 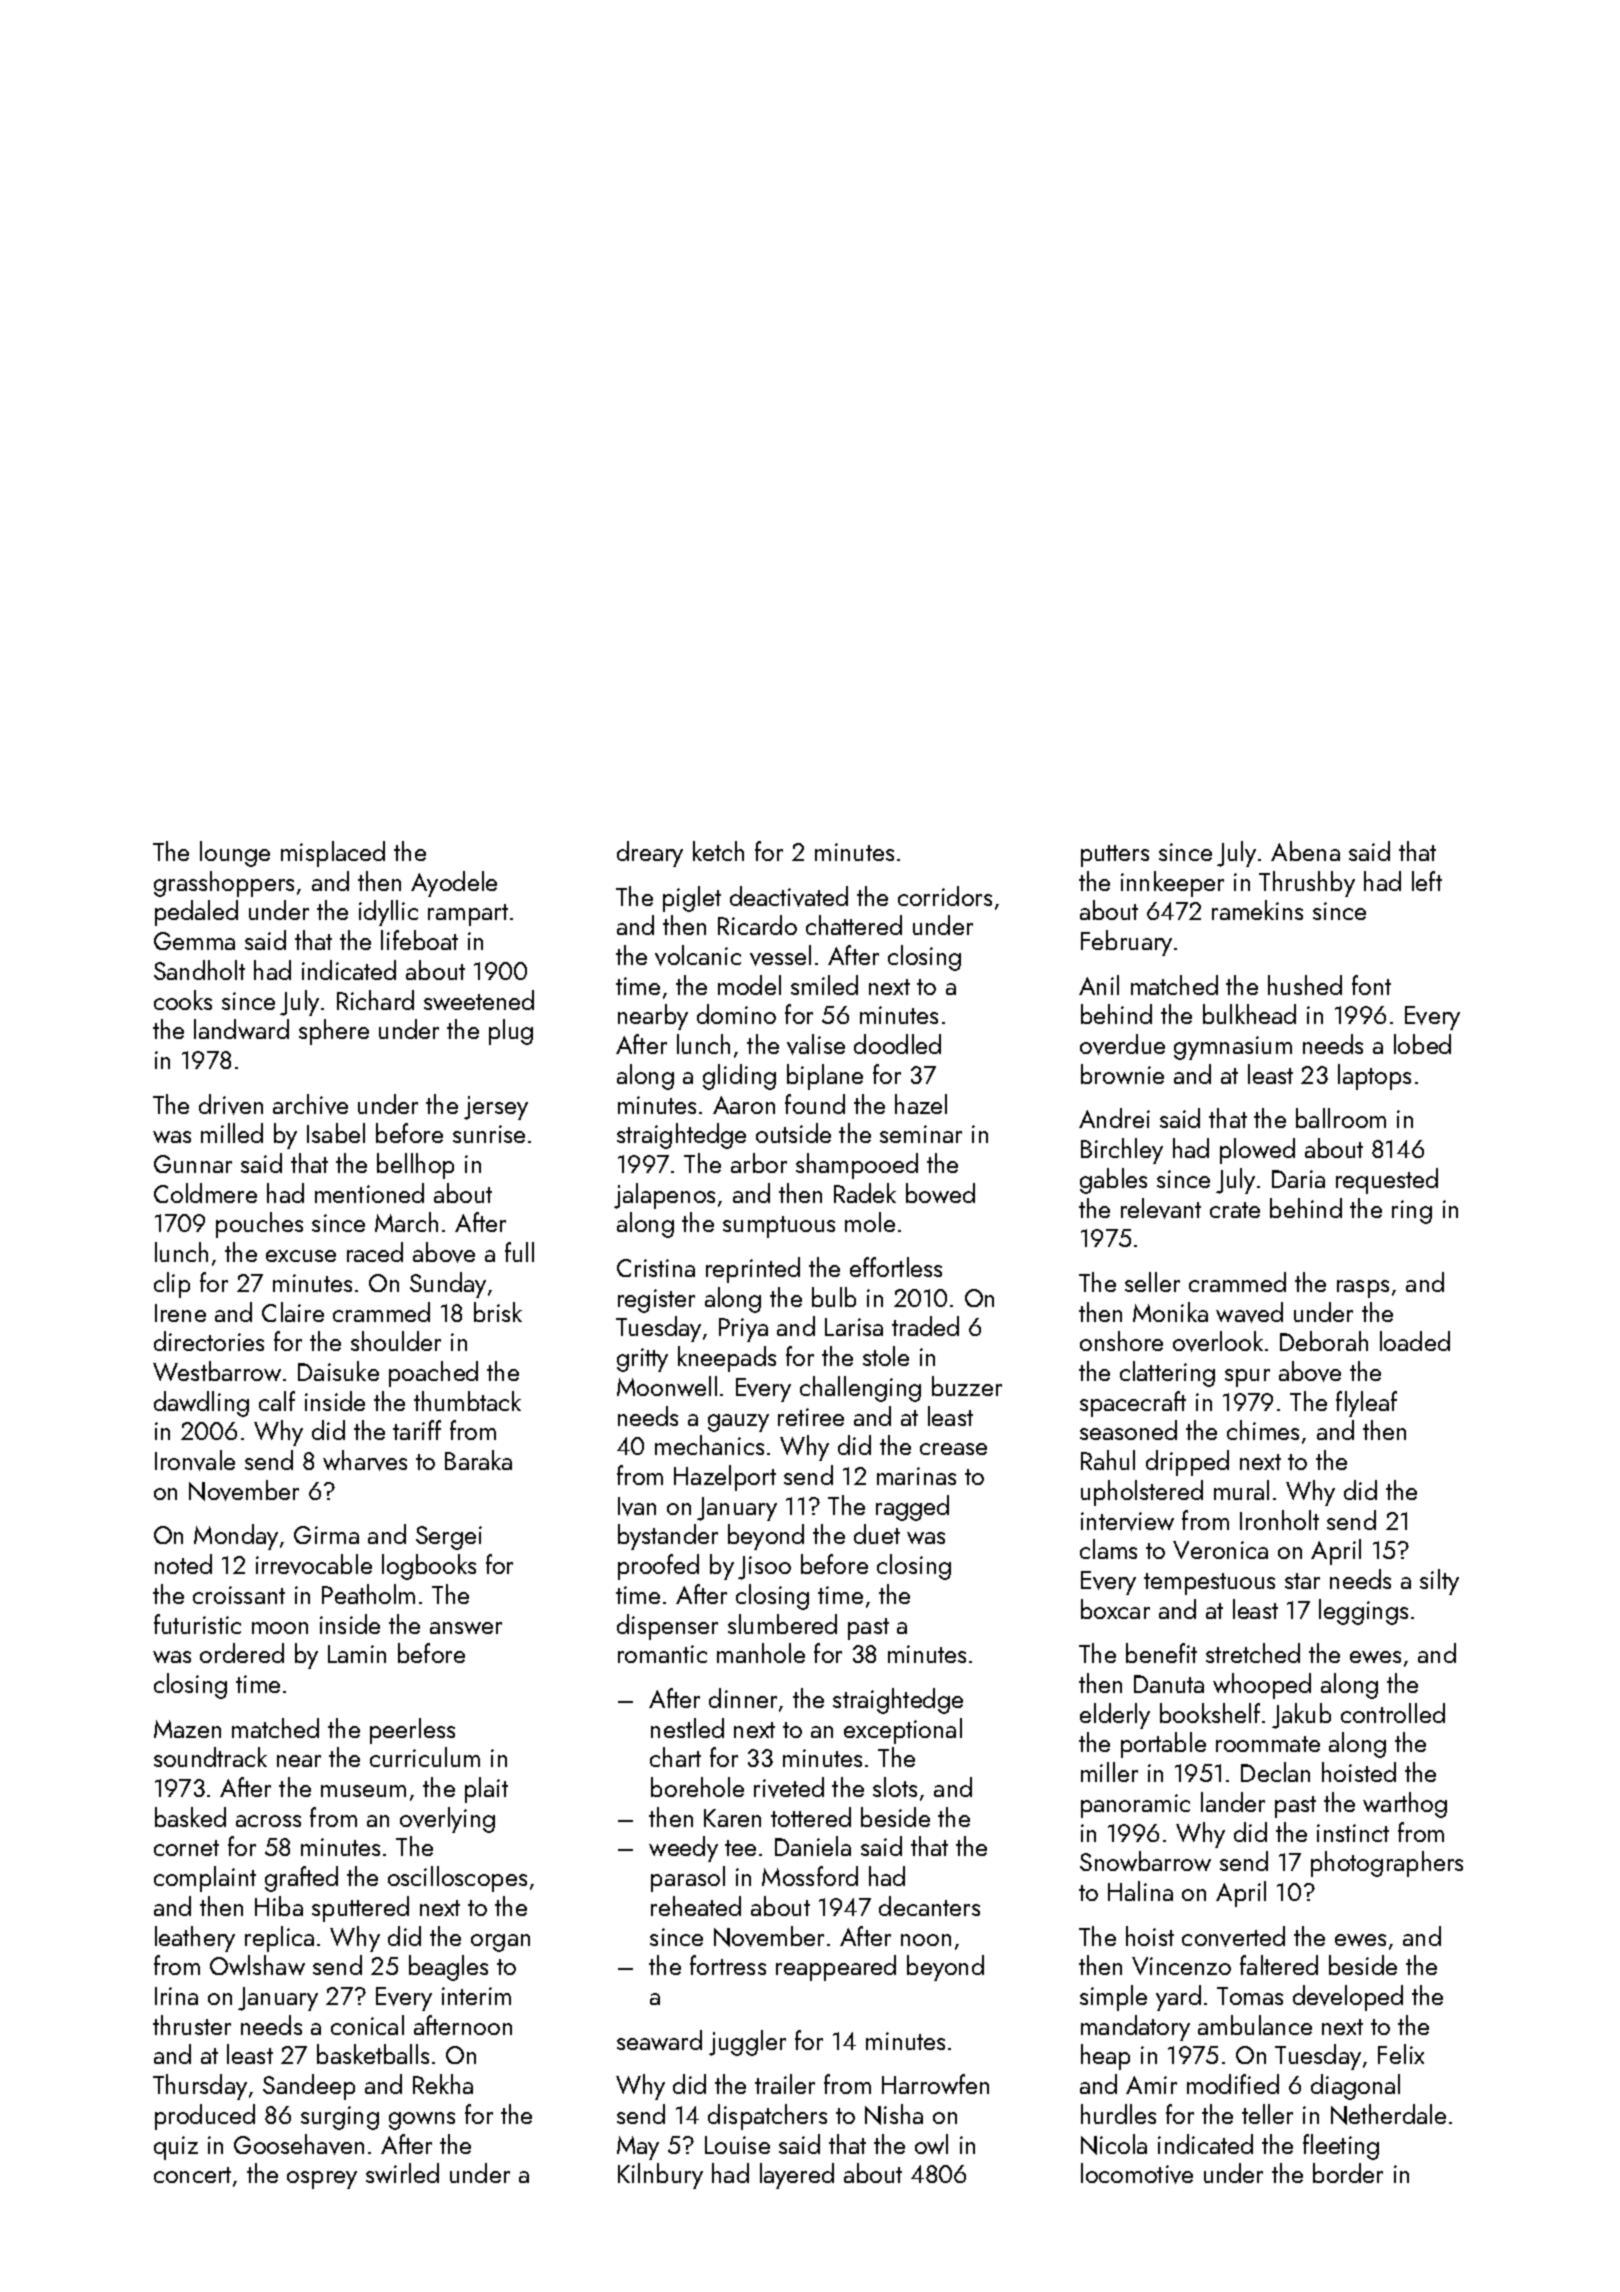 What do you see at coordinates (1115, 856) in the screenshot?
I see `putters` at bounding box center [1115, 856].
